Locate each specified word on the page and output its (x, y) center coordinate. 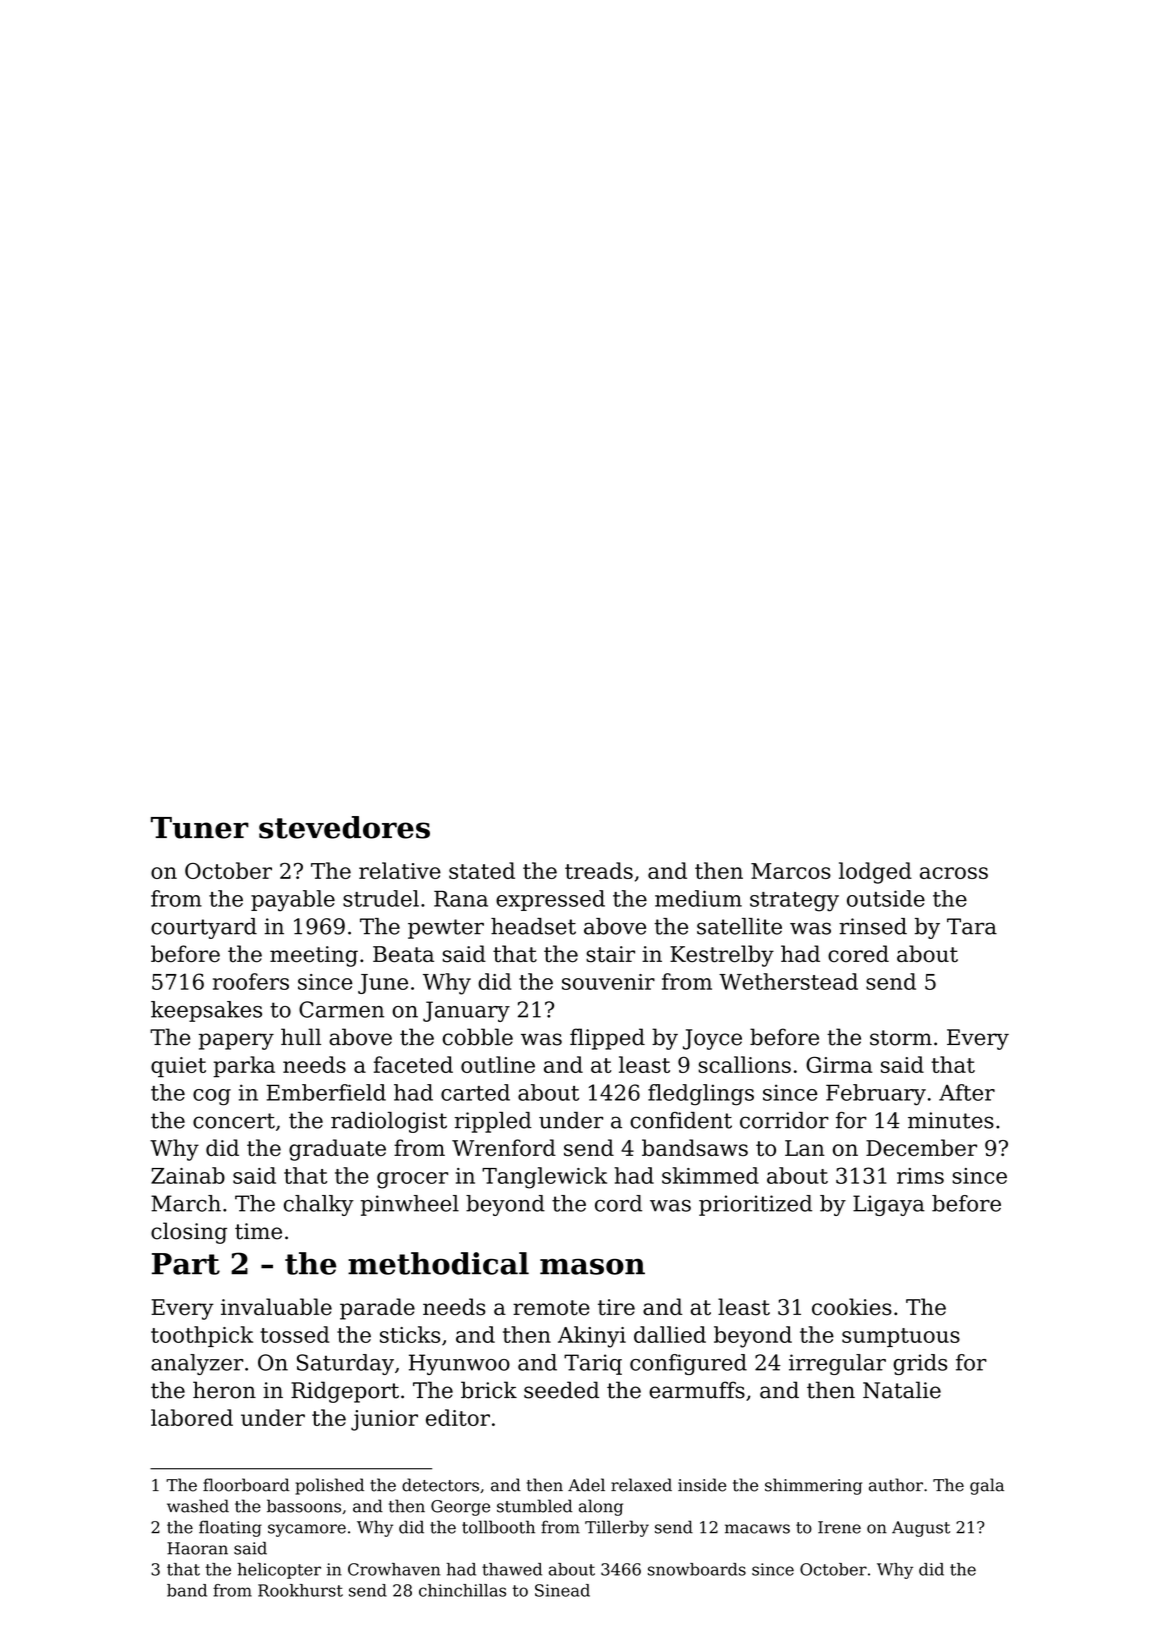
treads (599, 870)
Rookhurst (300, 1590)
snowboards (697, 1569)
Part (186, 1264)
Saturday (345, 1364)
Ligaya (889, 1205)
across (954, 873)
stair (610, 954)
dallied (670, 1334)
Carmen (341, 1009)
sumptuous (901, 1337)
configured (688, 1364)
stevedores (344, 827)
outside (886, 898)
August (921, 1529)
